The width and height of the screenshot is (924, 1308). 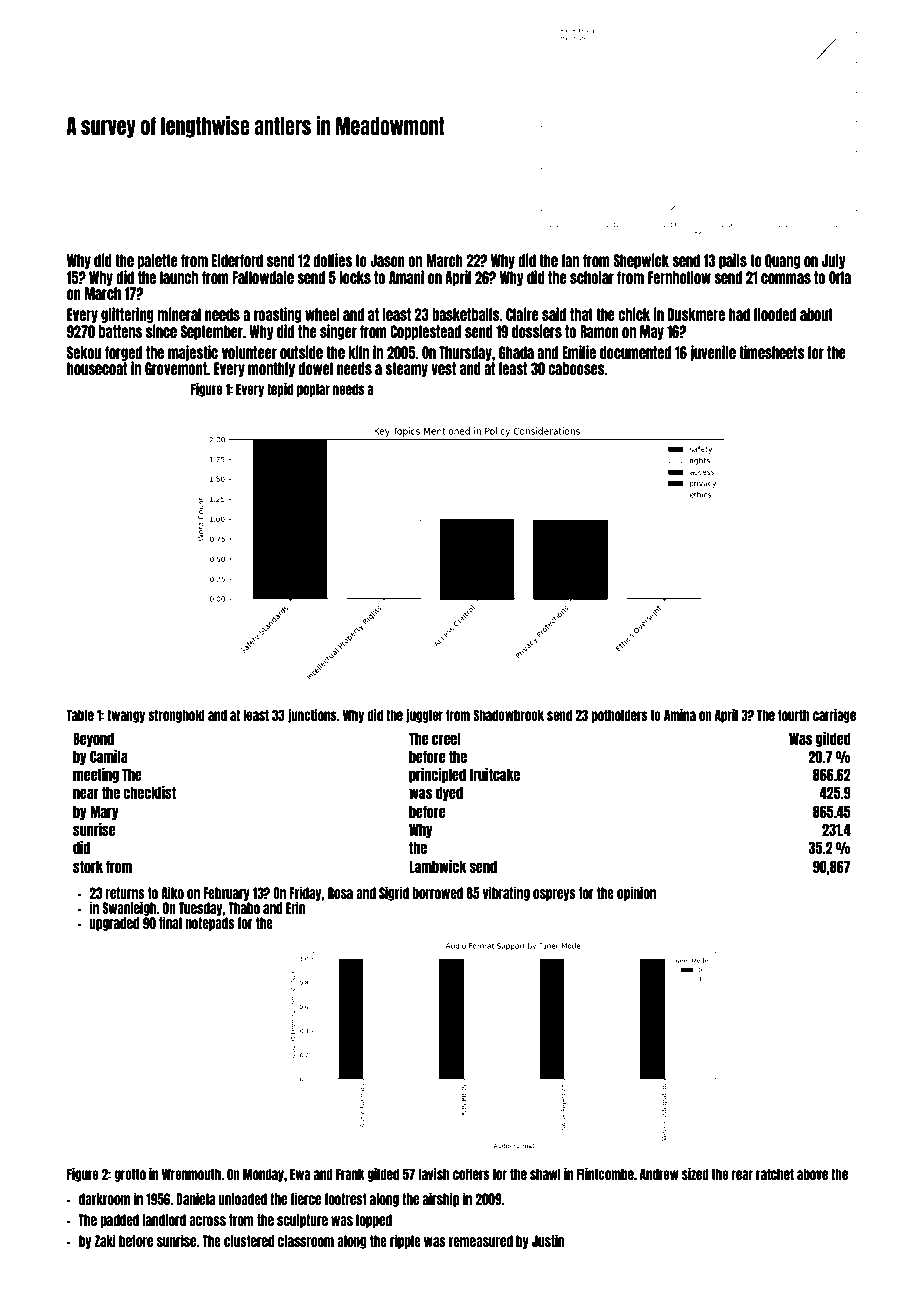 I want to click on carriage, so click(x=834, y=716).
